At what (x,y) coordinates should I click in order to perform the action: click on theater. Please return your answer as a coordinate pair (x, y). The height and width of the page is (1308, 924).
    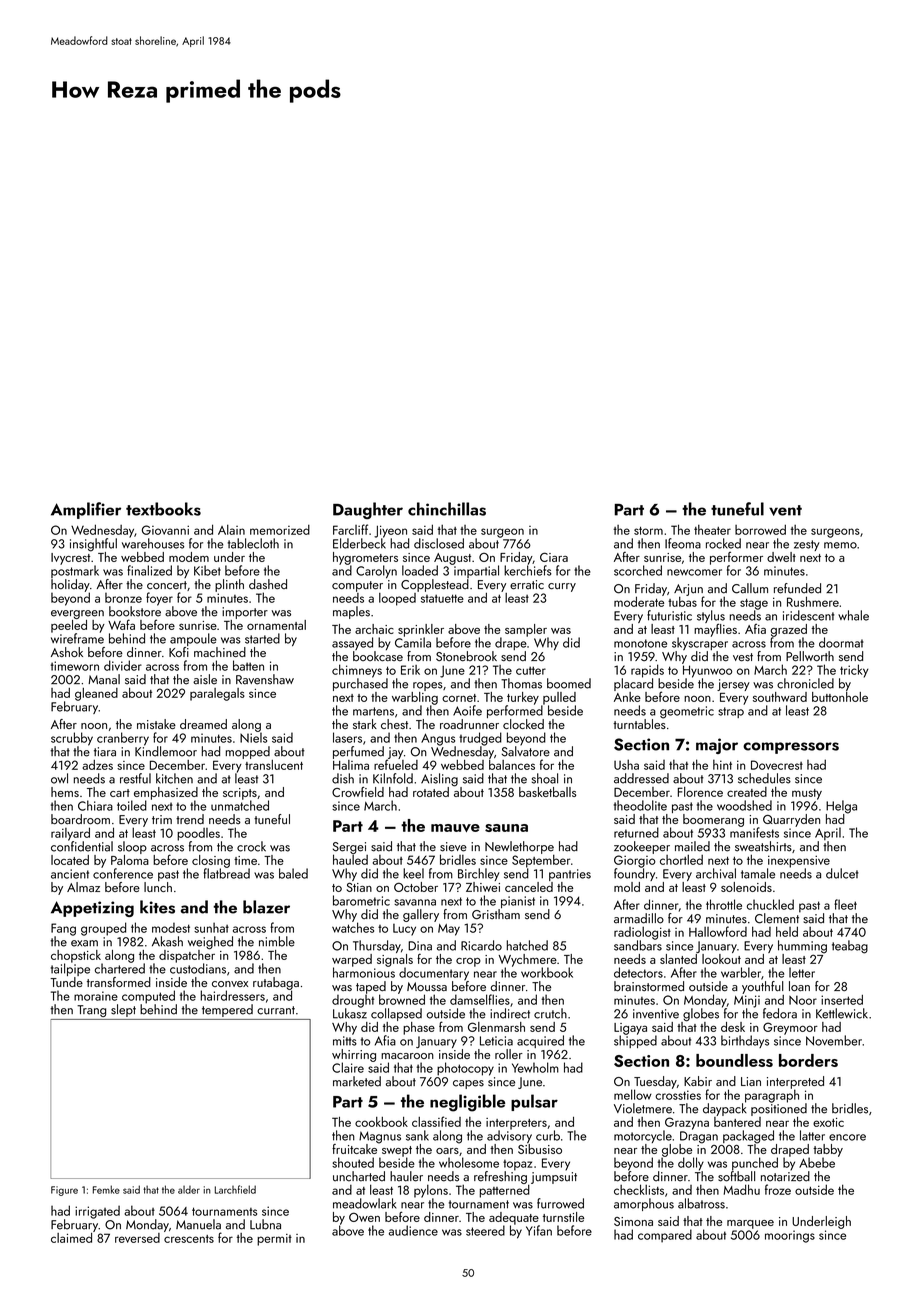
    Looking at the image, I should click on (712, 530).
